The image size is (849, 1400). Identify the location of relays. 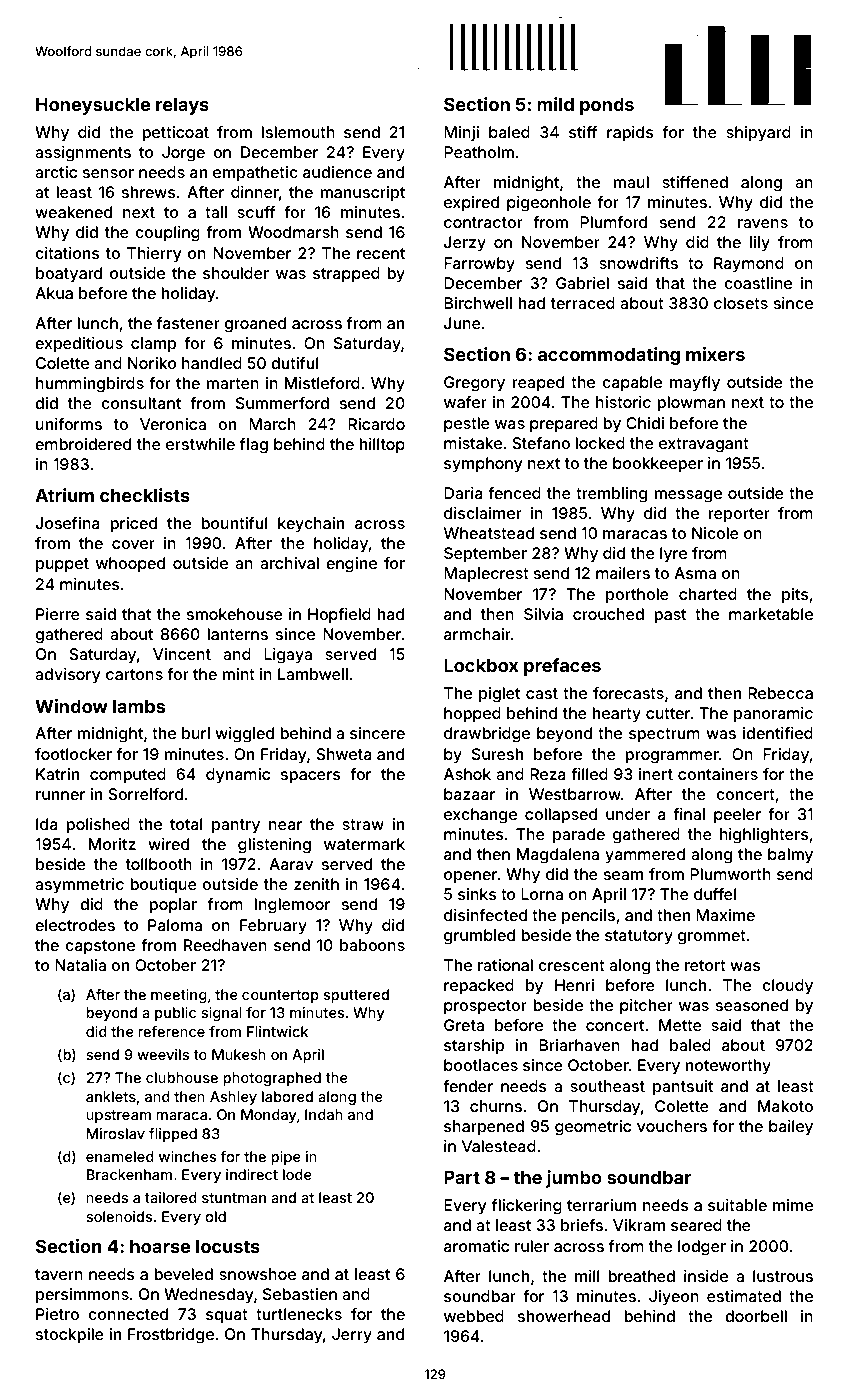
(182, 106).
